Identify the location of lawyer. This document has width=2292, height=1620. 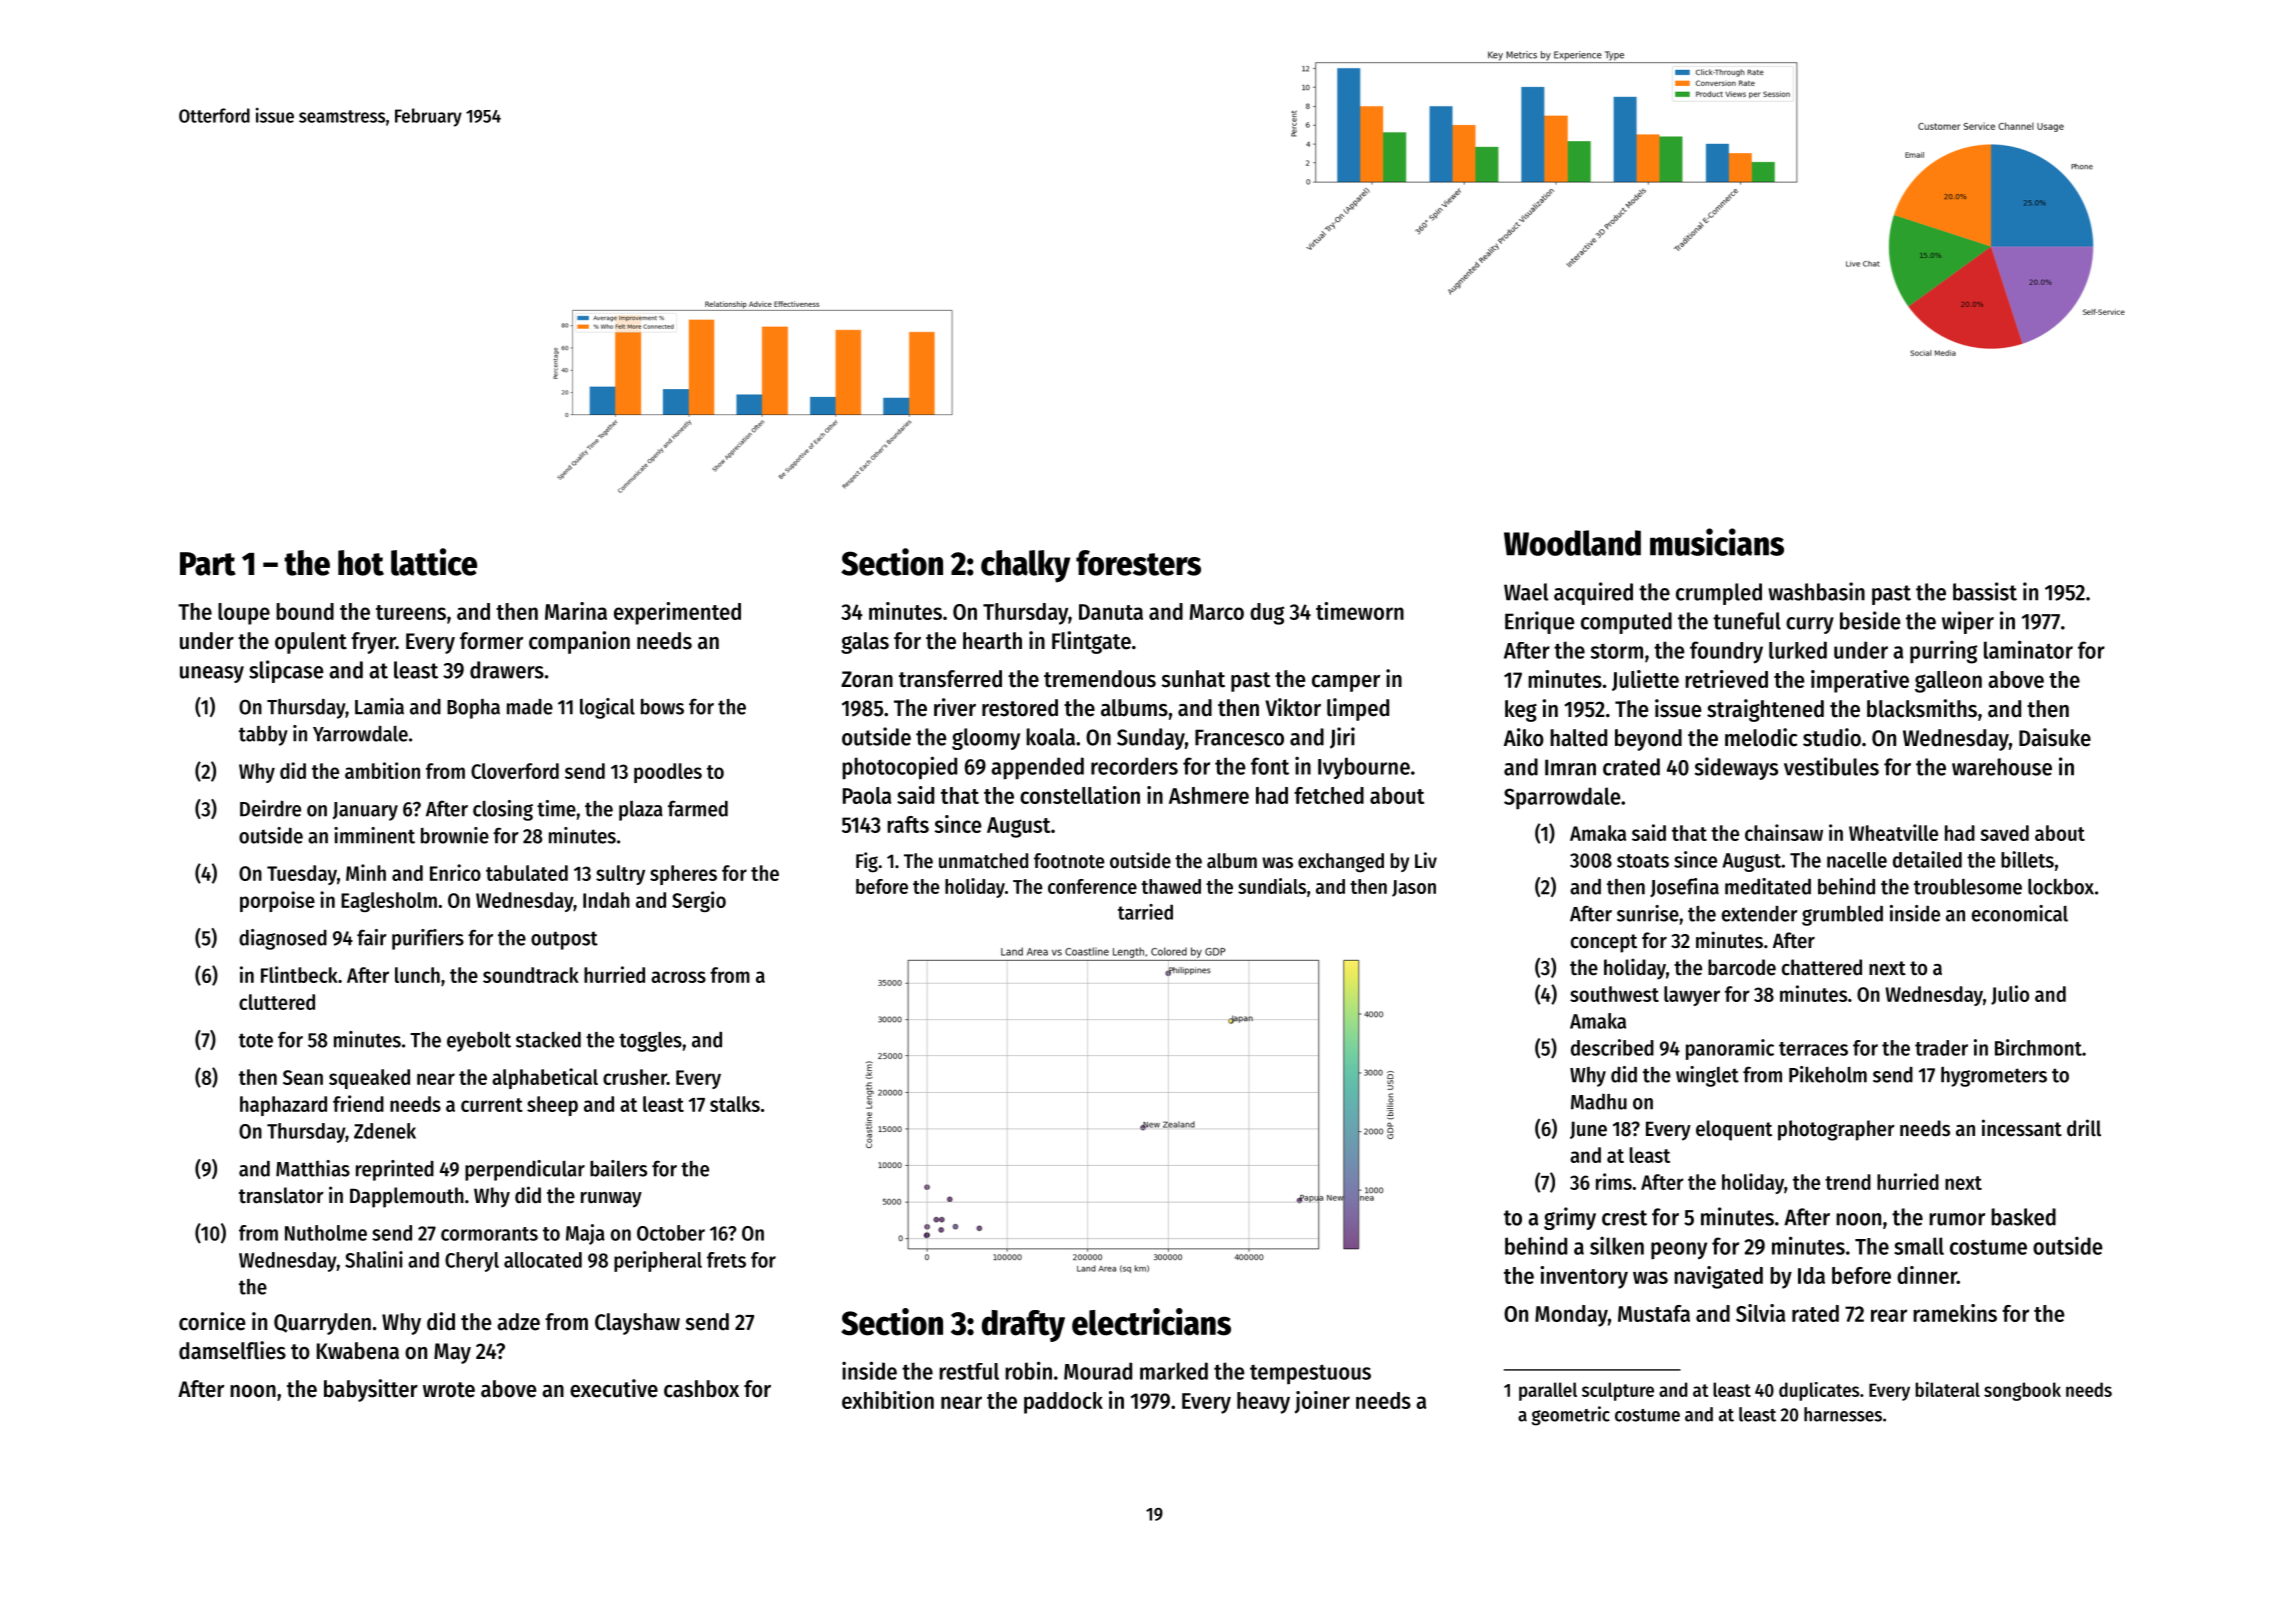
(1692, 996).
